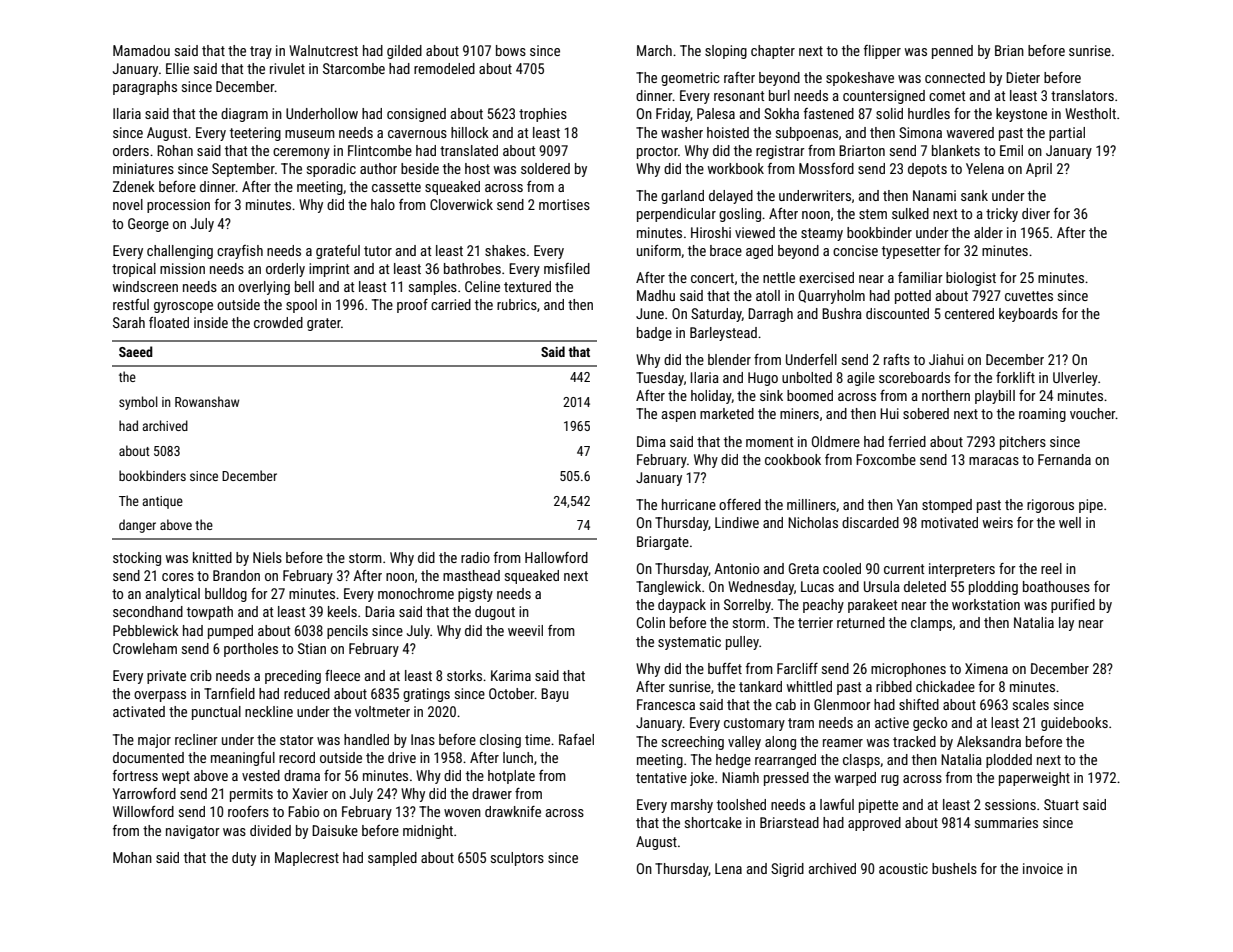  I want to click on hotplate, so click(511, 777).
